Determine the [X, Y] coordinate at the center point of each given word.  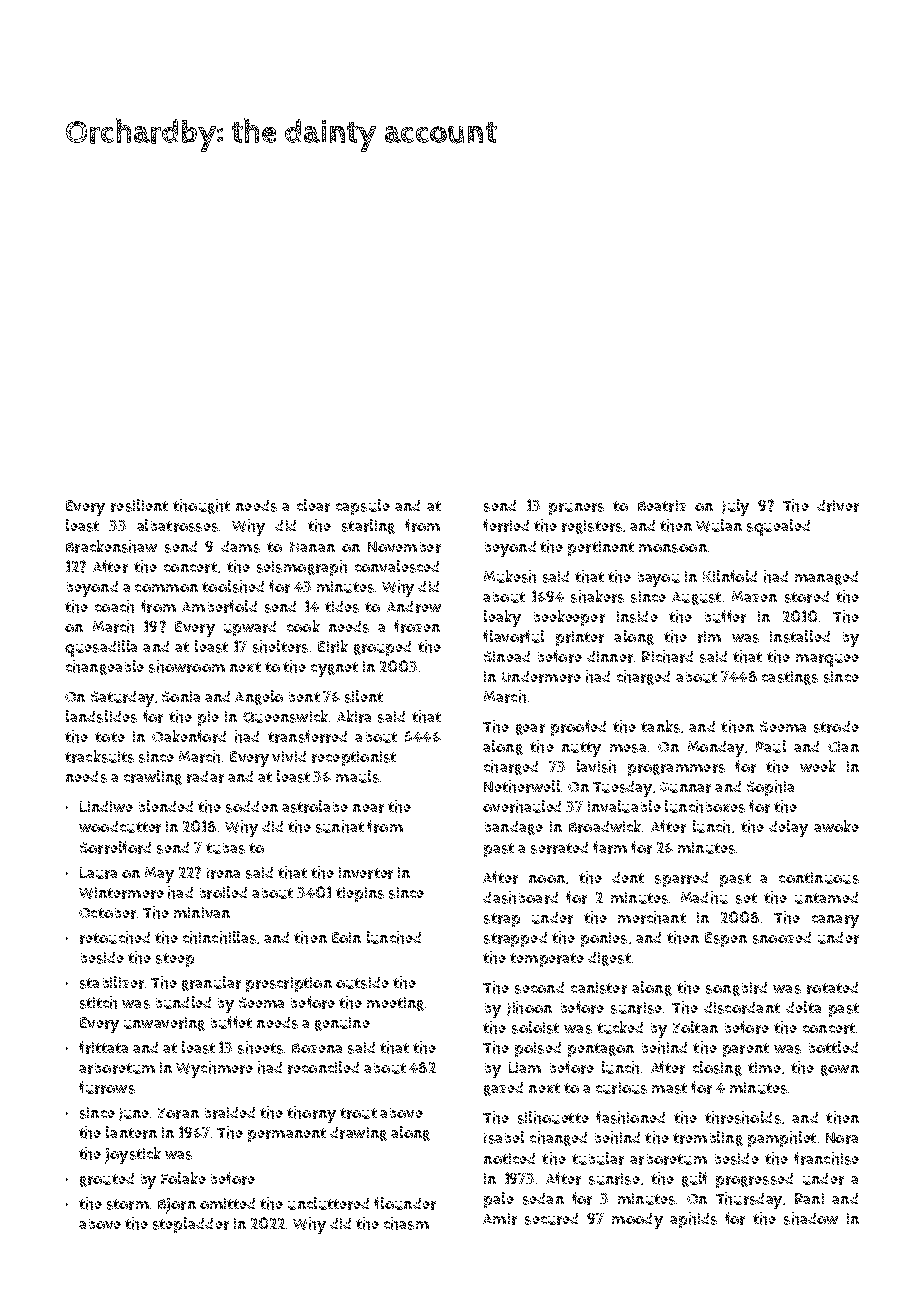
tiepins [360, 894]
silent [364, 696]
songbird [736, 989]
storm [128, 1204]
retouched [115, 937]
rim [709, 637]
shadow [811, 1218]
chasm [406, 1223]
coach [114, 606]
